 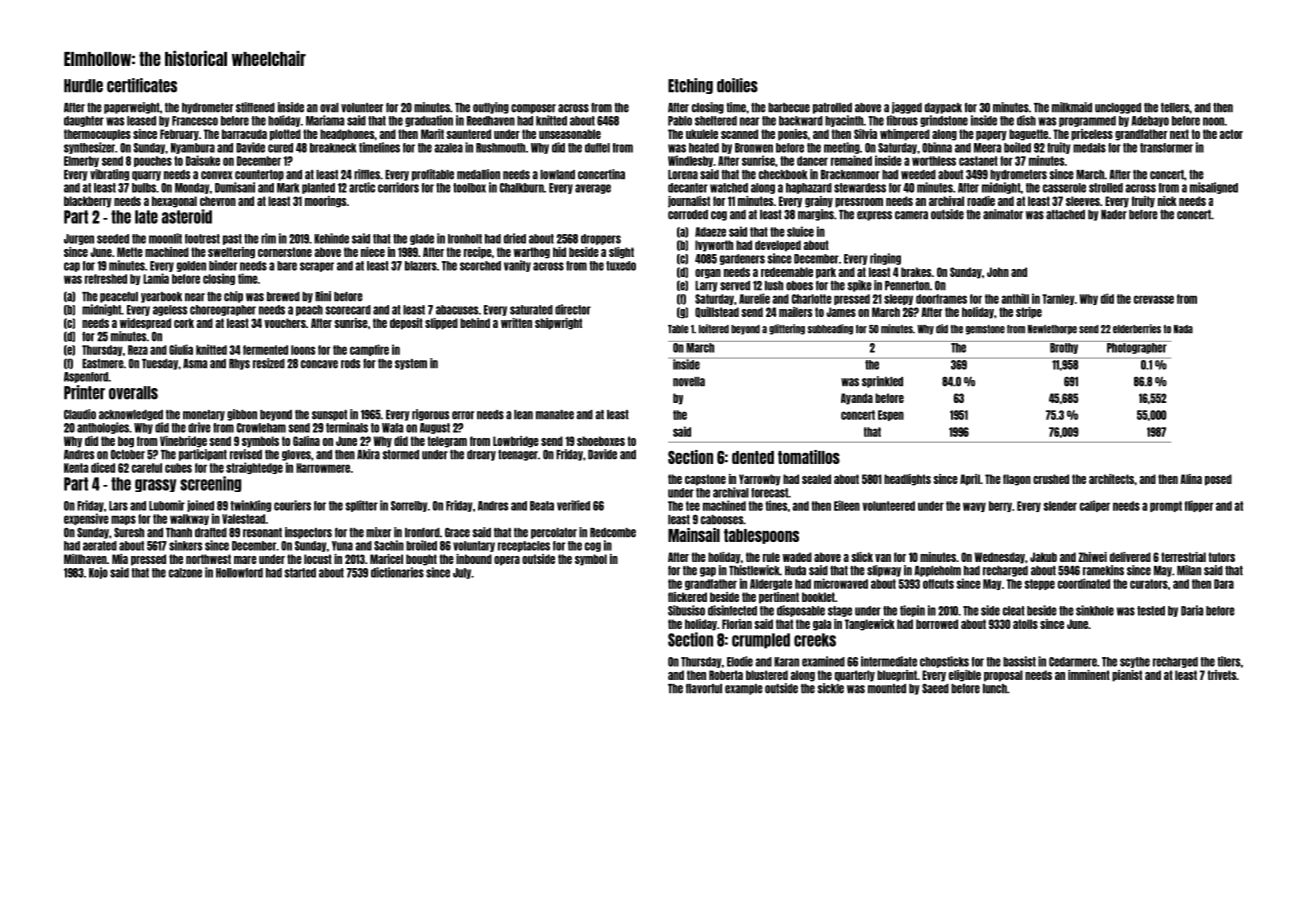 What do you see at coordinates (98, 573) in the image?
I see `Kojo` at bounding box center [98, 573].
